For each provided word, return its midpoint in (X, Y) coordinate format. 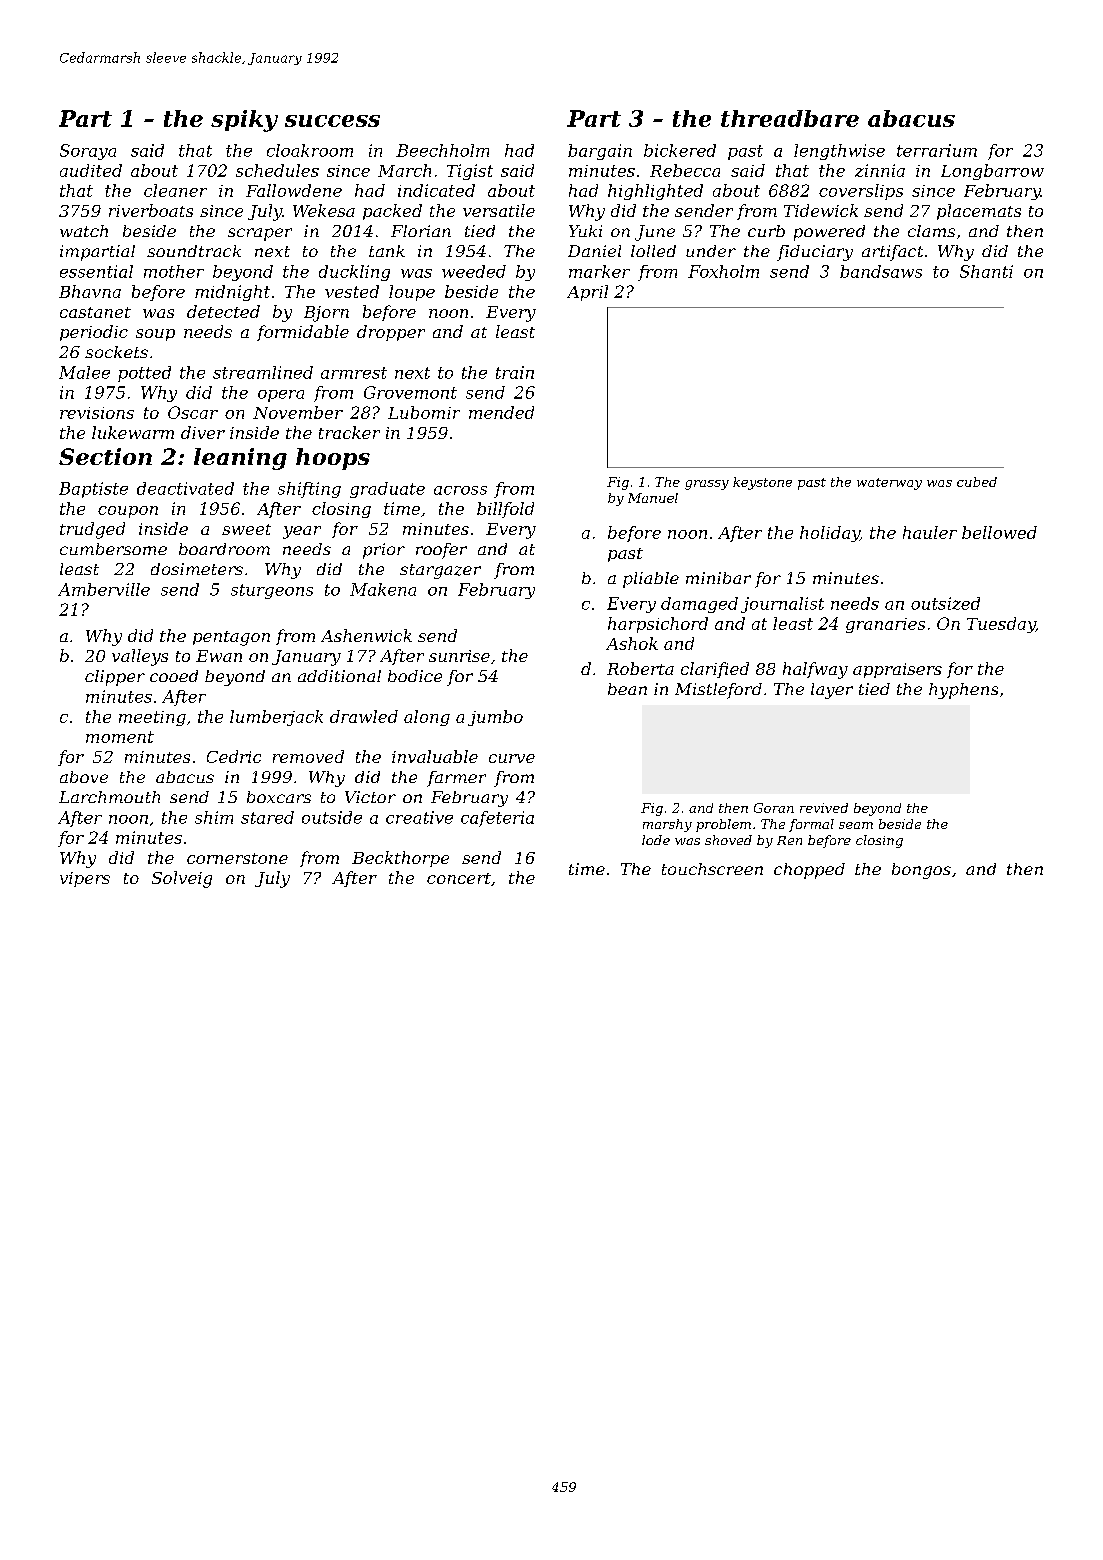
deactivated (185, 488)
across (460, 490)
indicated (436, 190)
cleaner (175, 190)
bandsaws (881, 271)
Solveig (182, 879)
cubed (977, 482)
